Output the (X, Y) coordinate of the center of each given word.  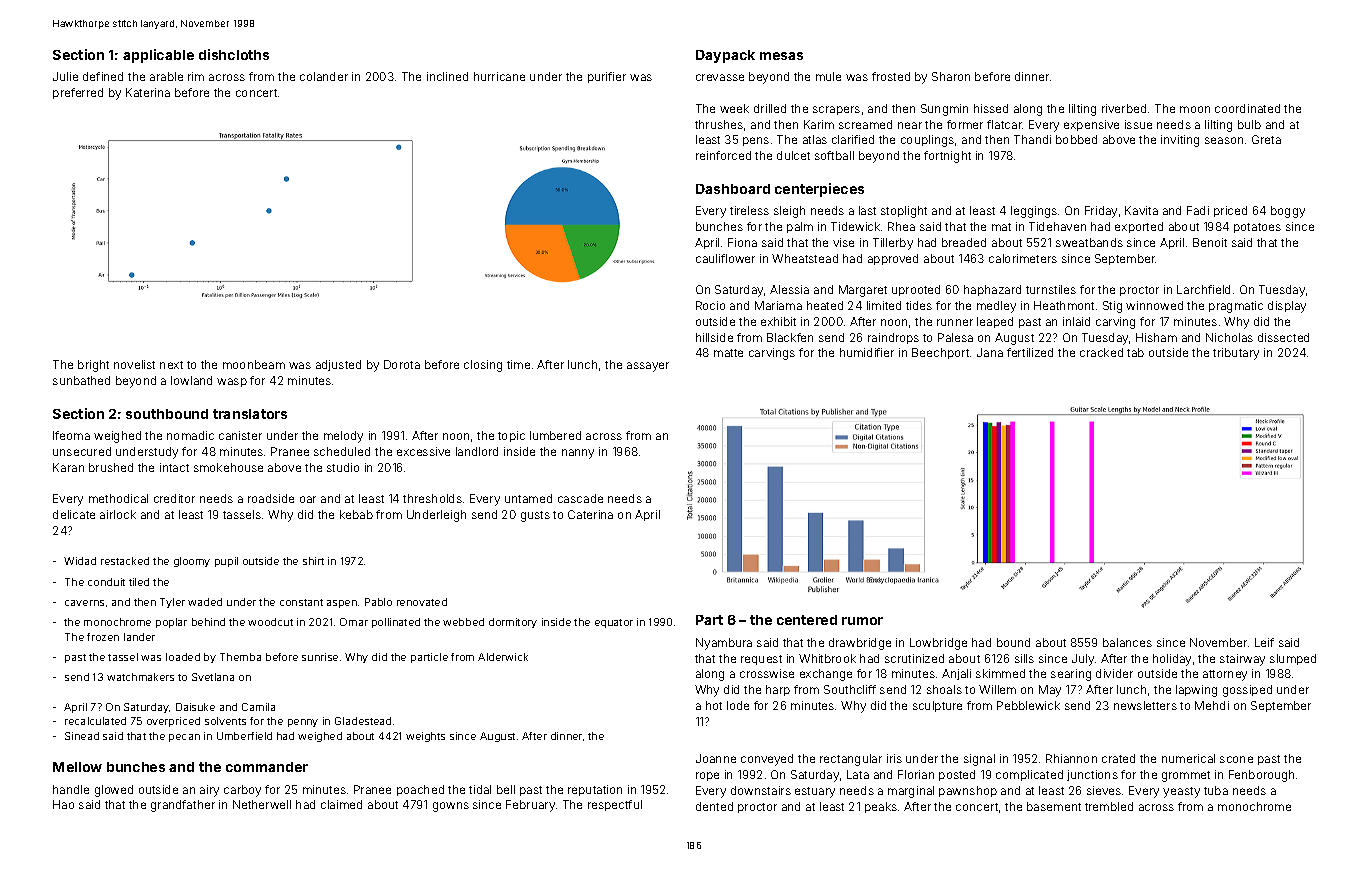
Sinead (82, 736)
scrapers (836, 110)
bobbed (1076, 139)
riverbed (1124, 108)
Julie (65, 76)
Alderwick (503, 657)
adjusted (338, 365)
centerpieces (819, 190)
